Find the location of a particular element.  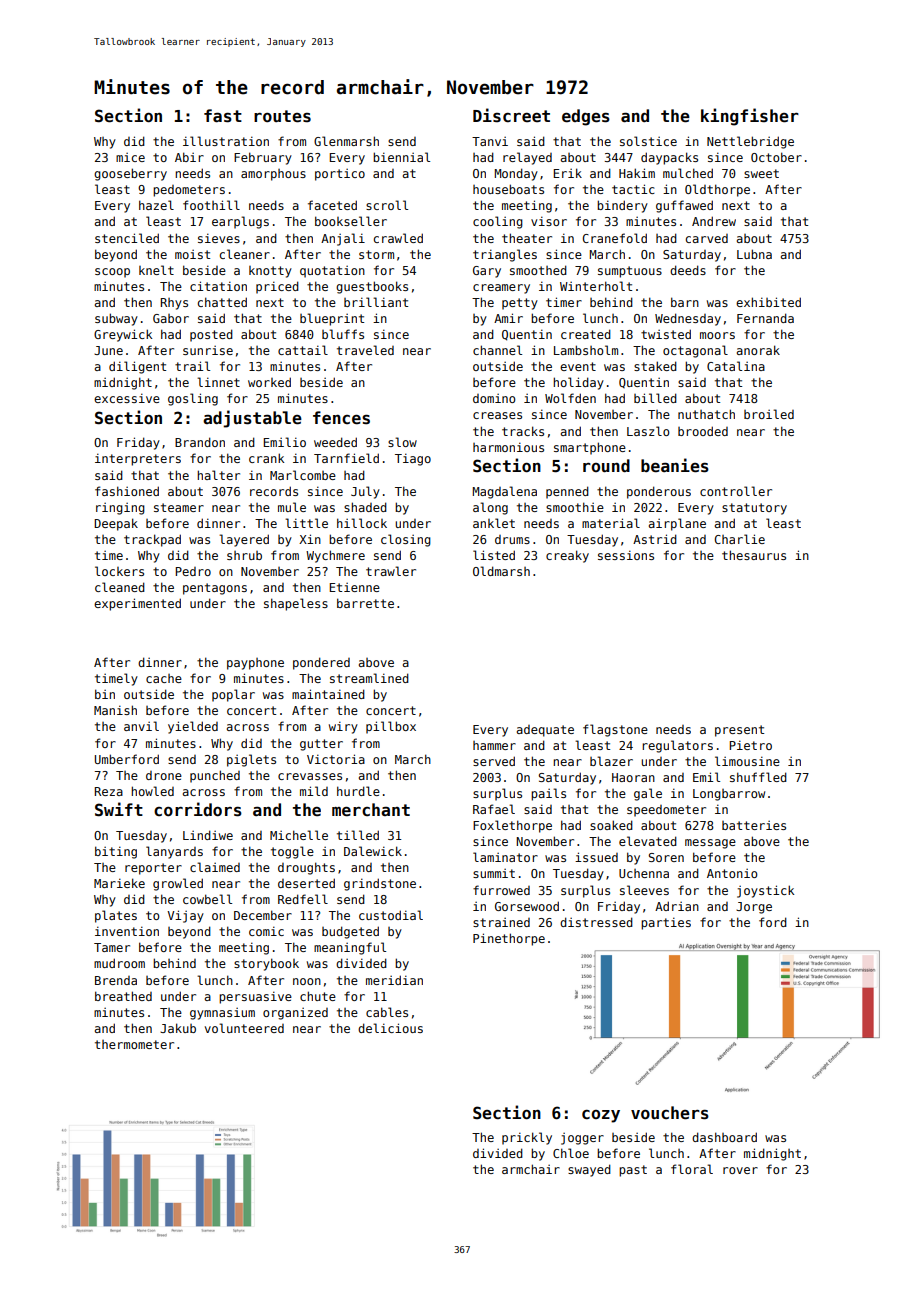

Hakim is located at coordinates (637, 173).
